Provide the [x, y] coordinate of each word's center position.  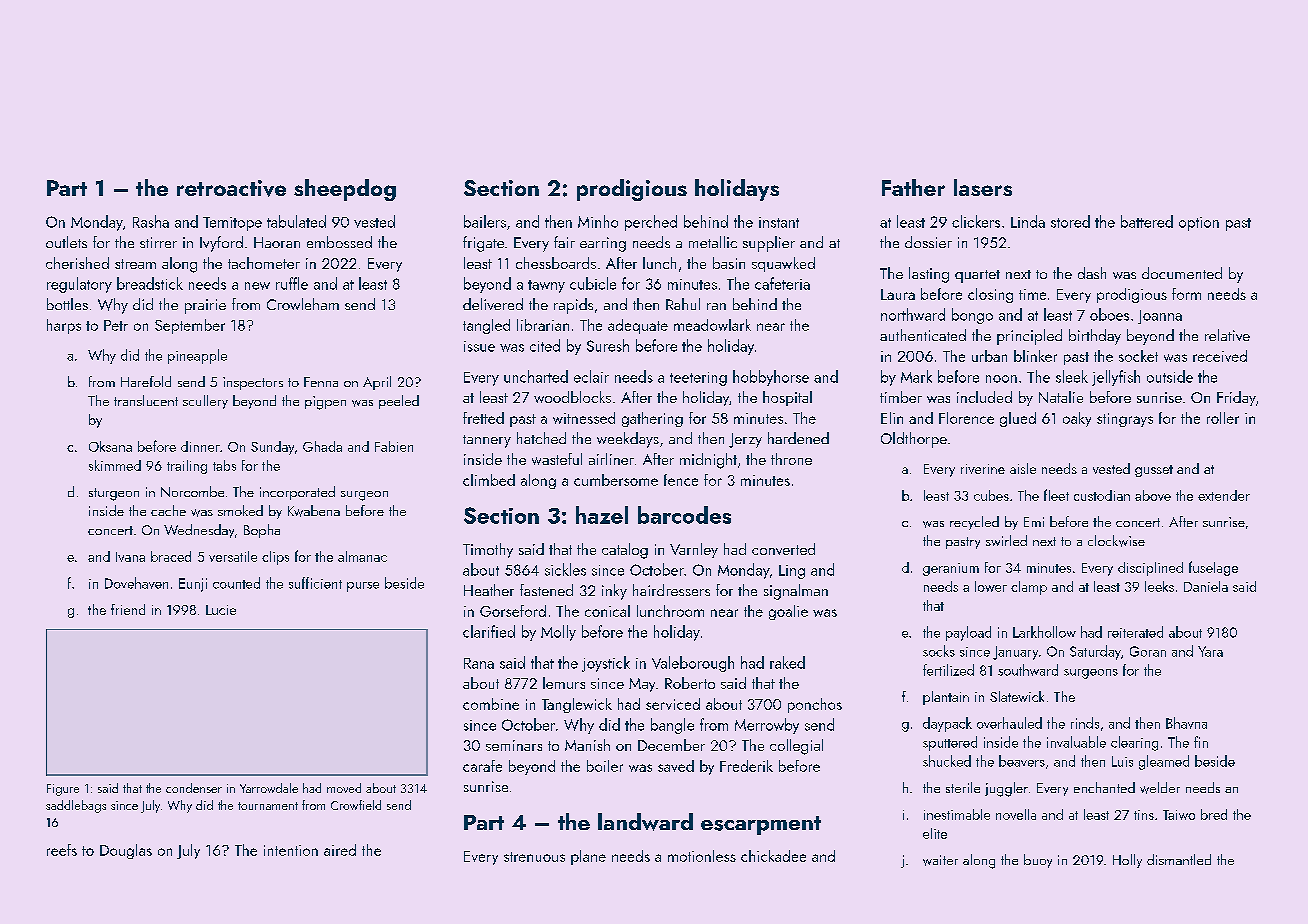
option [1199, 224]
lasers [983, 187]
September [190, 326]
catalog [625, 551]
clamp [1029, 588]
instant [779, 222]
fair [564, 242]
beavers [1022, 761]
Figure [63, 790]
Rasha [151, 221]
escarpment [761, 825]
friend [128, 609]
